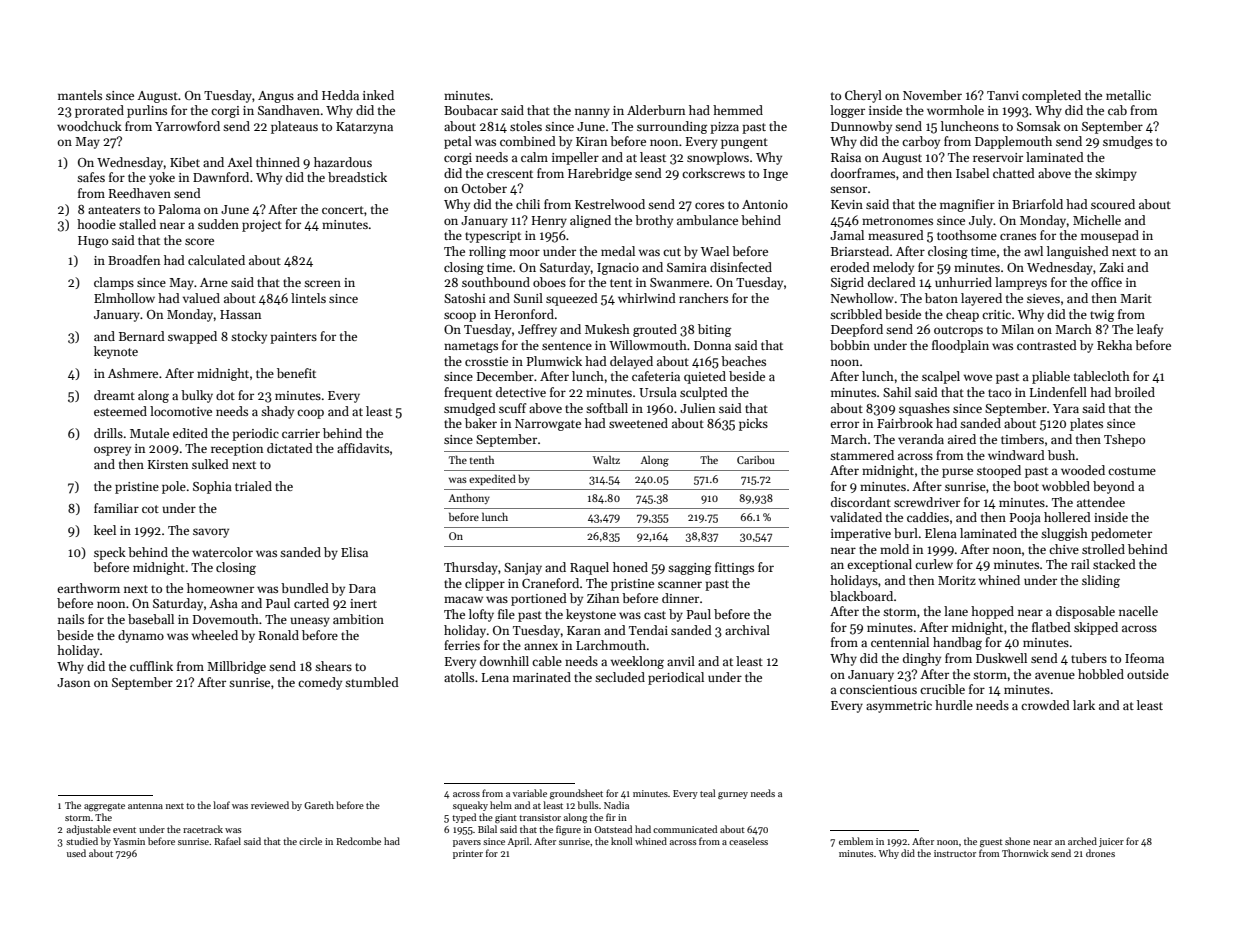 This document has height=952, width=1233. I want to click on moor, so click(524, 252).
